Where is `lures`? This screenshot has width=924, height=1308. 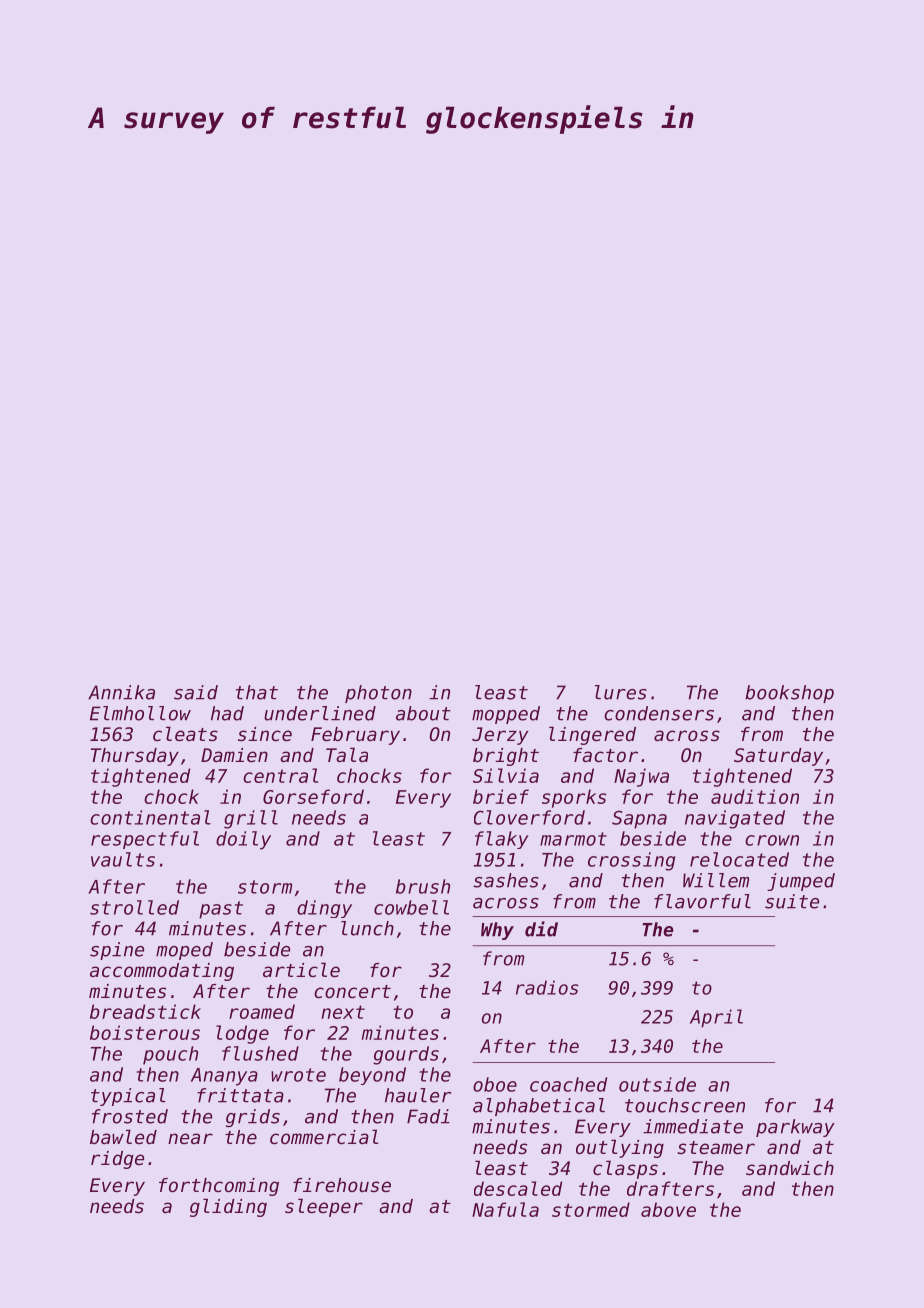 lures is located at coordinates (621, 692).
